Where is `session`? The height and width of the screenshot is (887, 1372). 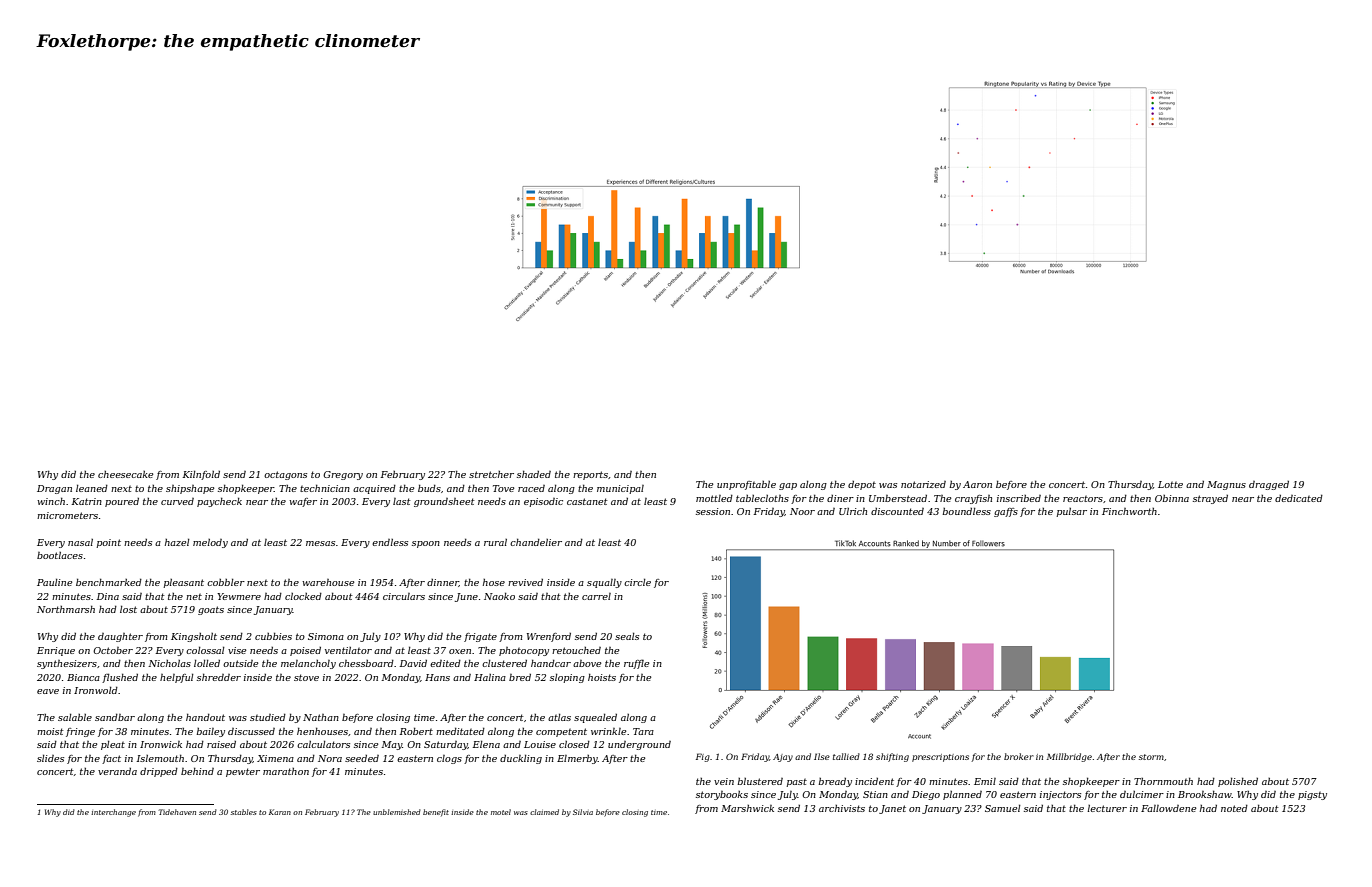 session is located at coordinates (713, 511).
